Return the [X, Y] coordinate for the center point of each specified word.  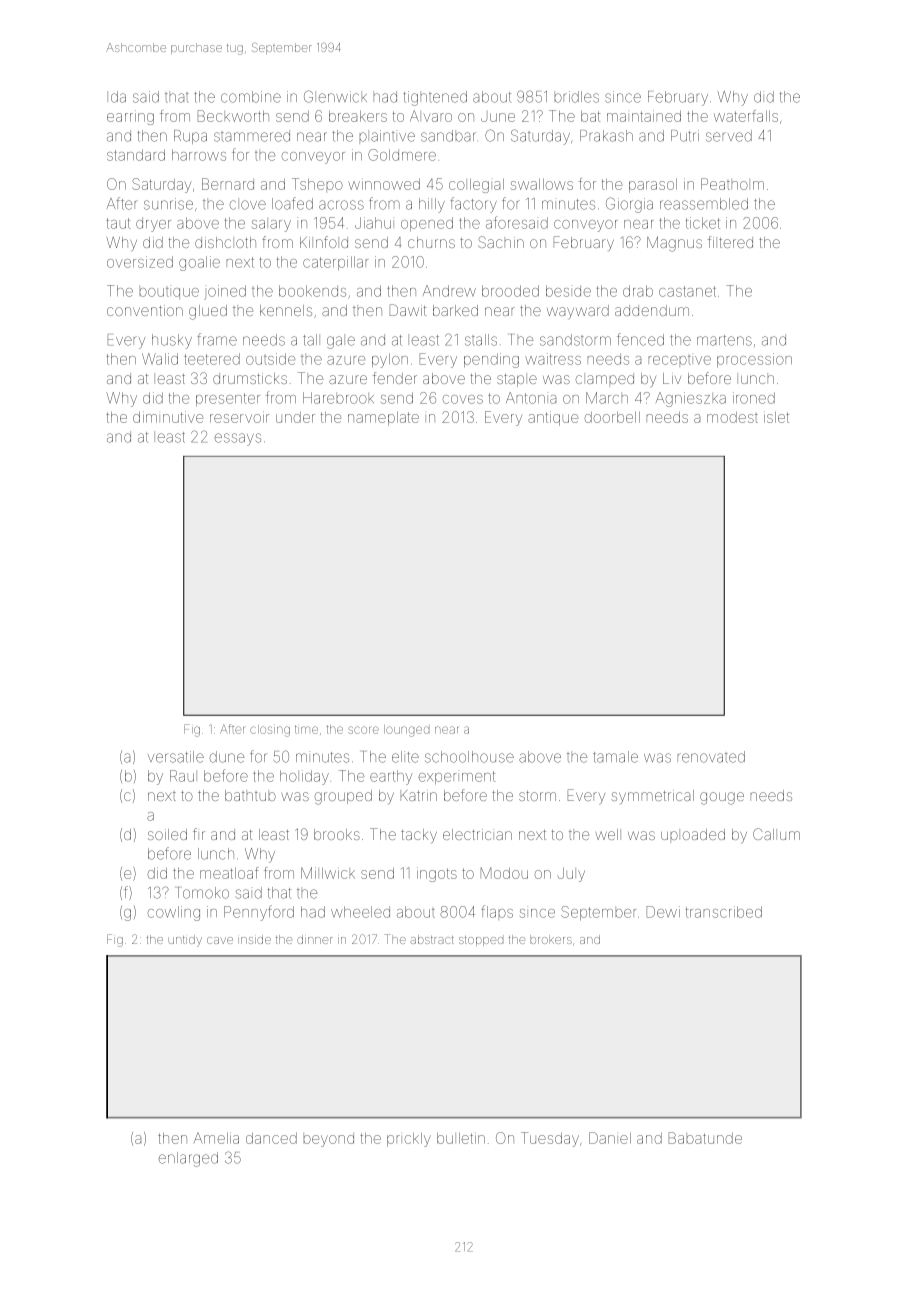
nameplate [383, 419]
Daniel [610, 1138]
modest [732, 417]
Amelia [216, 1138]
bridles [577, 97]
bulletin [461, 1138]
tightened [435, 98]
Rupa [190, 137]
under [295, 417]
